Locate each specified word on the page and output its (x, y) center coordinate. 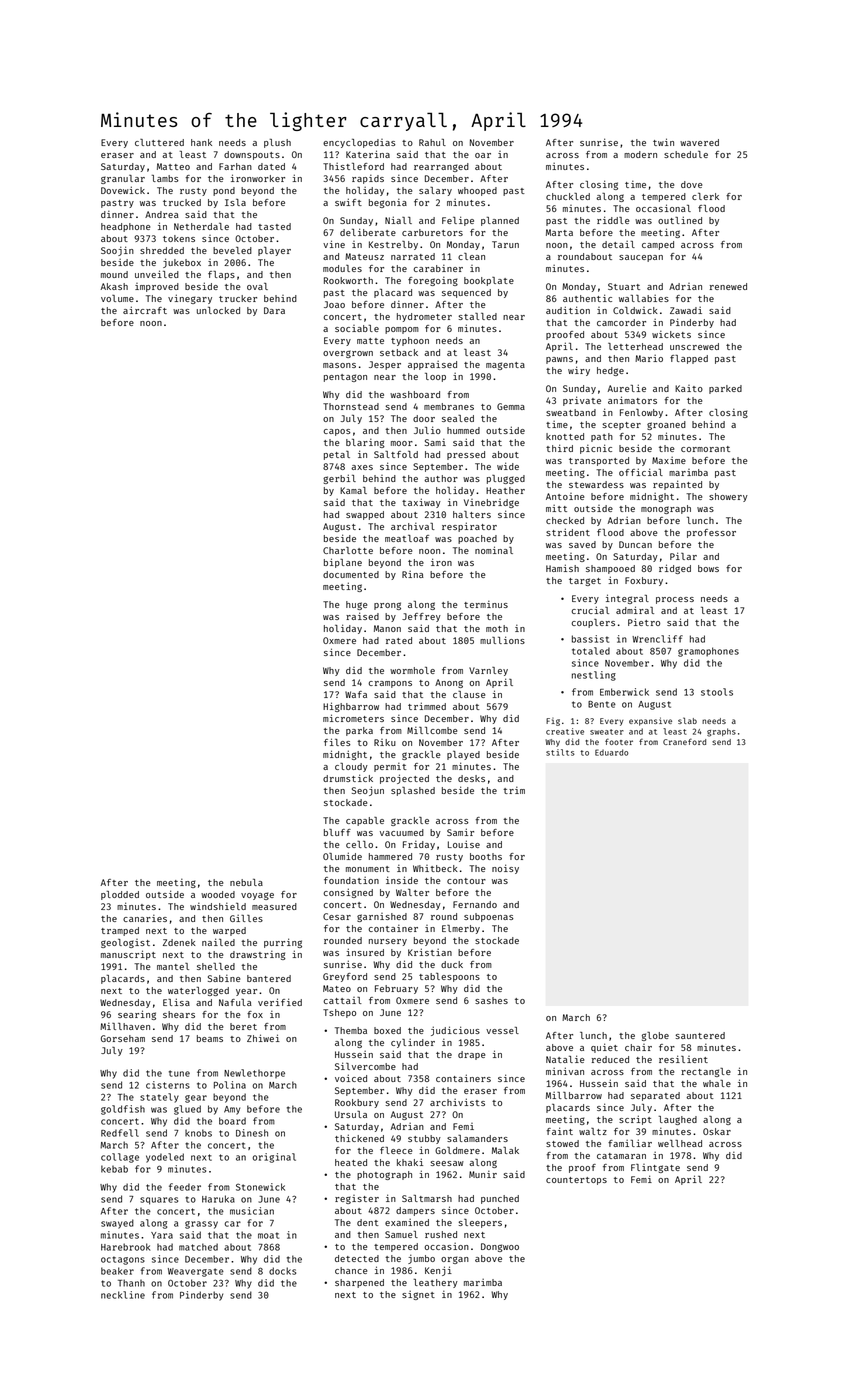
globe (655, 1036)
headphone (125, 227)
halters (472, 514)
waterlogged (198, 991)
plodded (120, 895)
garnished (382, 917)
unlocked (218, 310)
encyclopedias (359, 143)
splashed (413, 791)
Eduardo (611, 752)
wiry (579, 371)
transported (599, 461)
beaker (117, 1271)
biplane (343, 563)
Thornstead (351, 406)
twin (663, 142)
